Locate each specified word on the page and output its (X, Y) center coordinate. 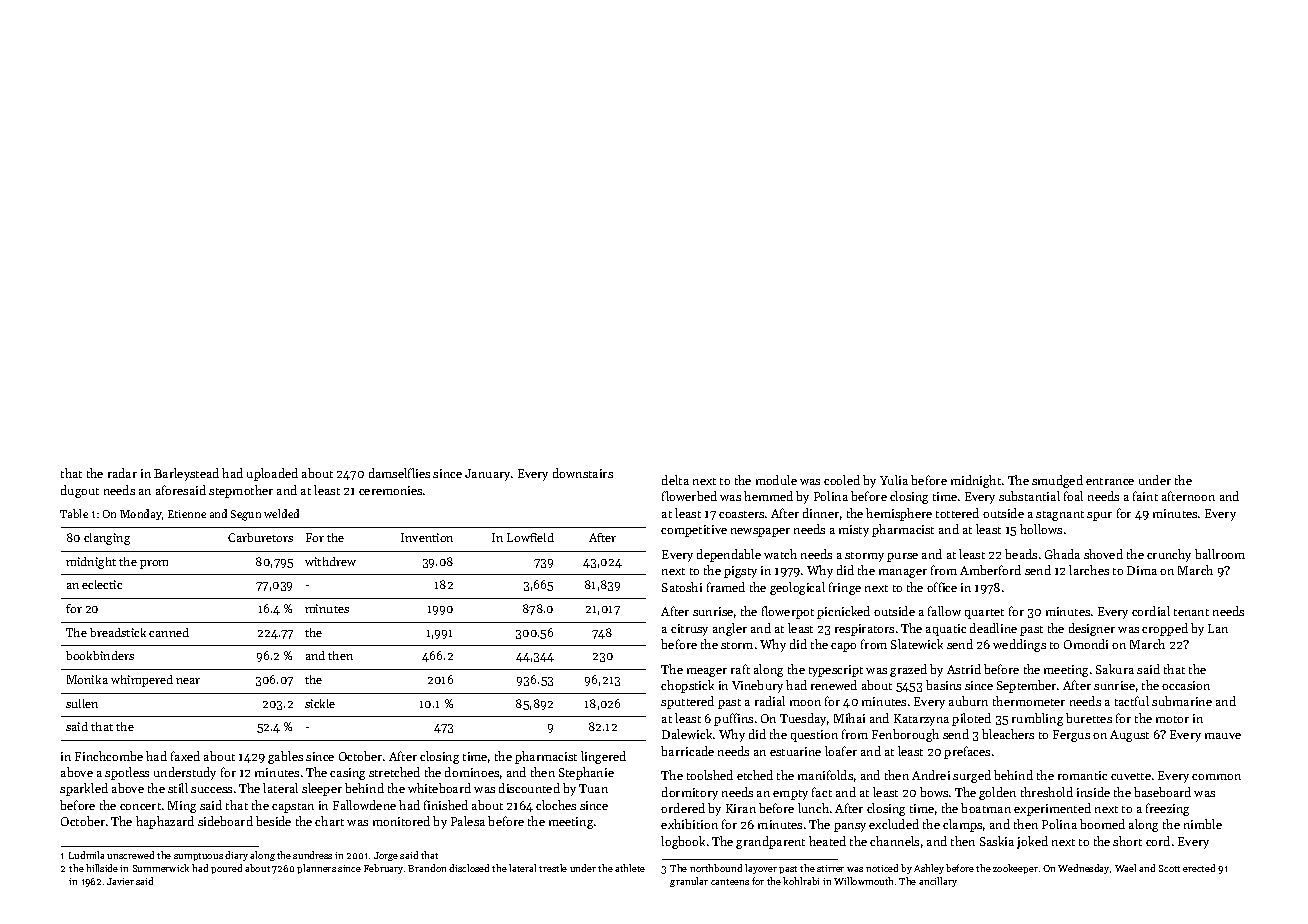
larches (1089, 570)
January (487, 475)
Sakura (1115, 669)
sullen (82, 703)
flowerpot (788, 612)
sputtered (687, 702)
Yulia (894, 480)
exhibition (689, 824)
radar (122, 473)
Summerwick (161, 868)
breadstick (118, 632)
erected (1199, 868)
